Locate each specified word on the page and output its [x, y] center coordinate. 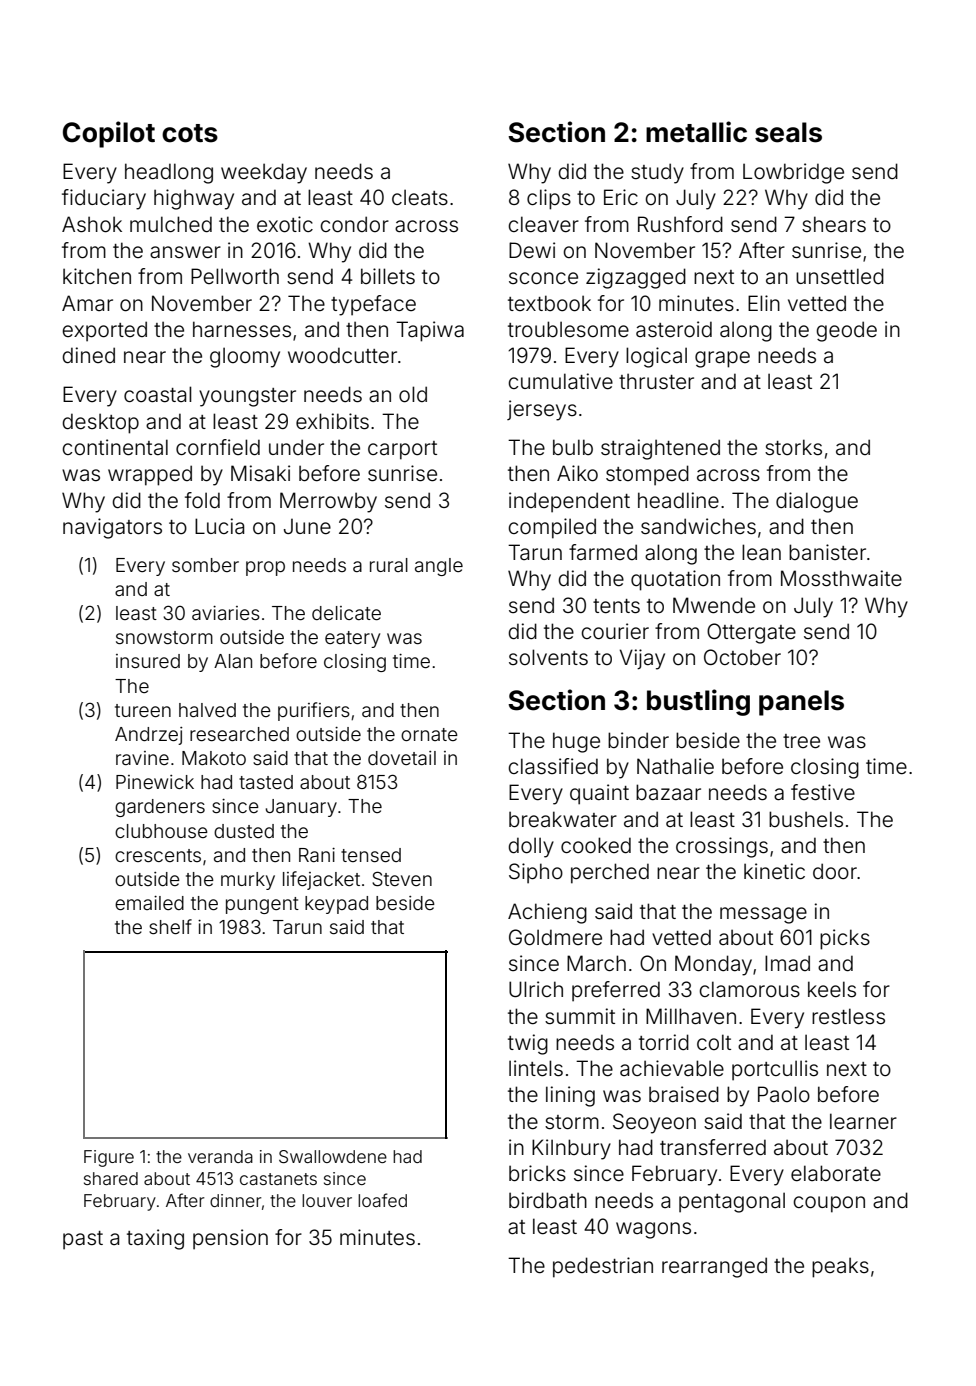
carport [402, 450]
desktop [100, 423]
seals [788, 132]
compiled [552, 528]
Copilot [109, 134]
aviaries [226, 613]
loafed [382, 1200]
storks [793, 447]
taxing [155, 1239]
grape [722, 359]
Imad [787, 963]
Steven [402, 878]
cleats [420, 197]
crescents [158, 855]
